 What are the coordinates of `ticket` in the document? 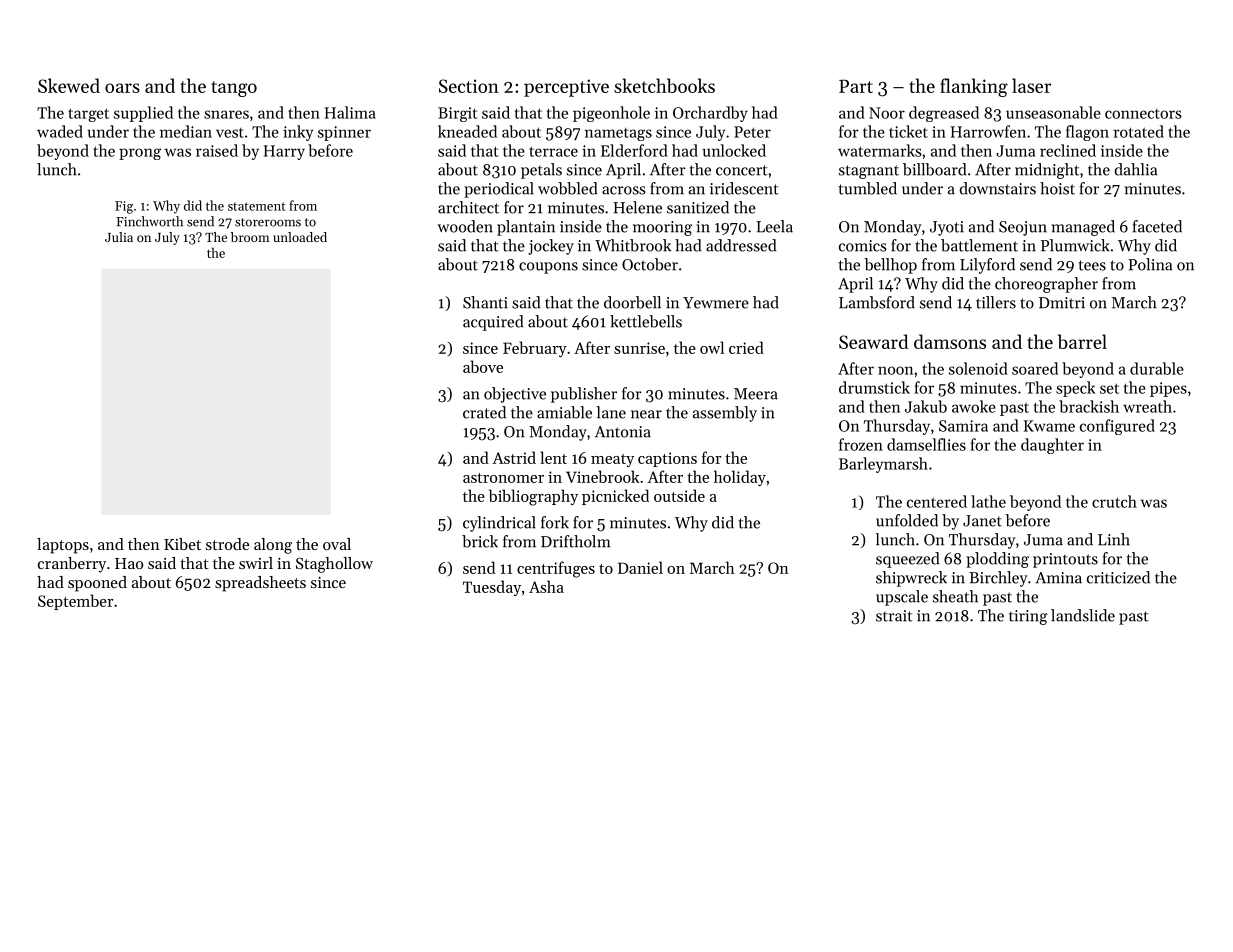 It's located at (908, 131).
